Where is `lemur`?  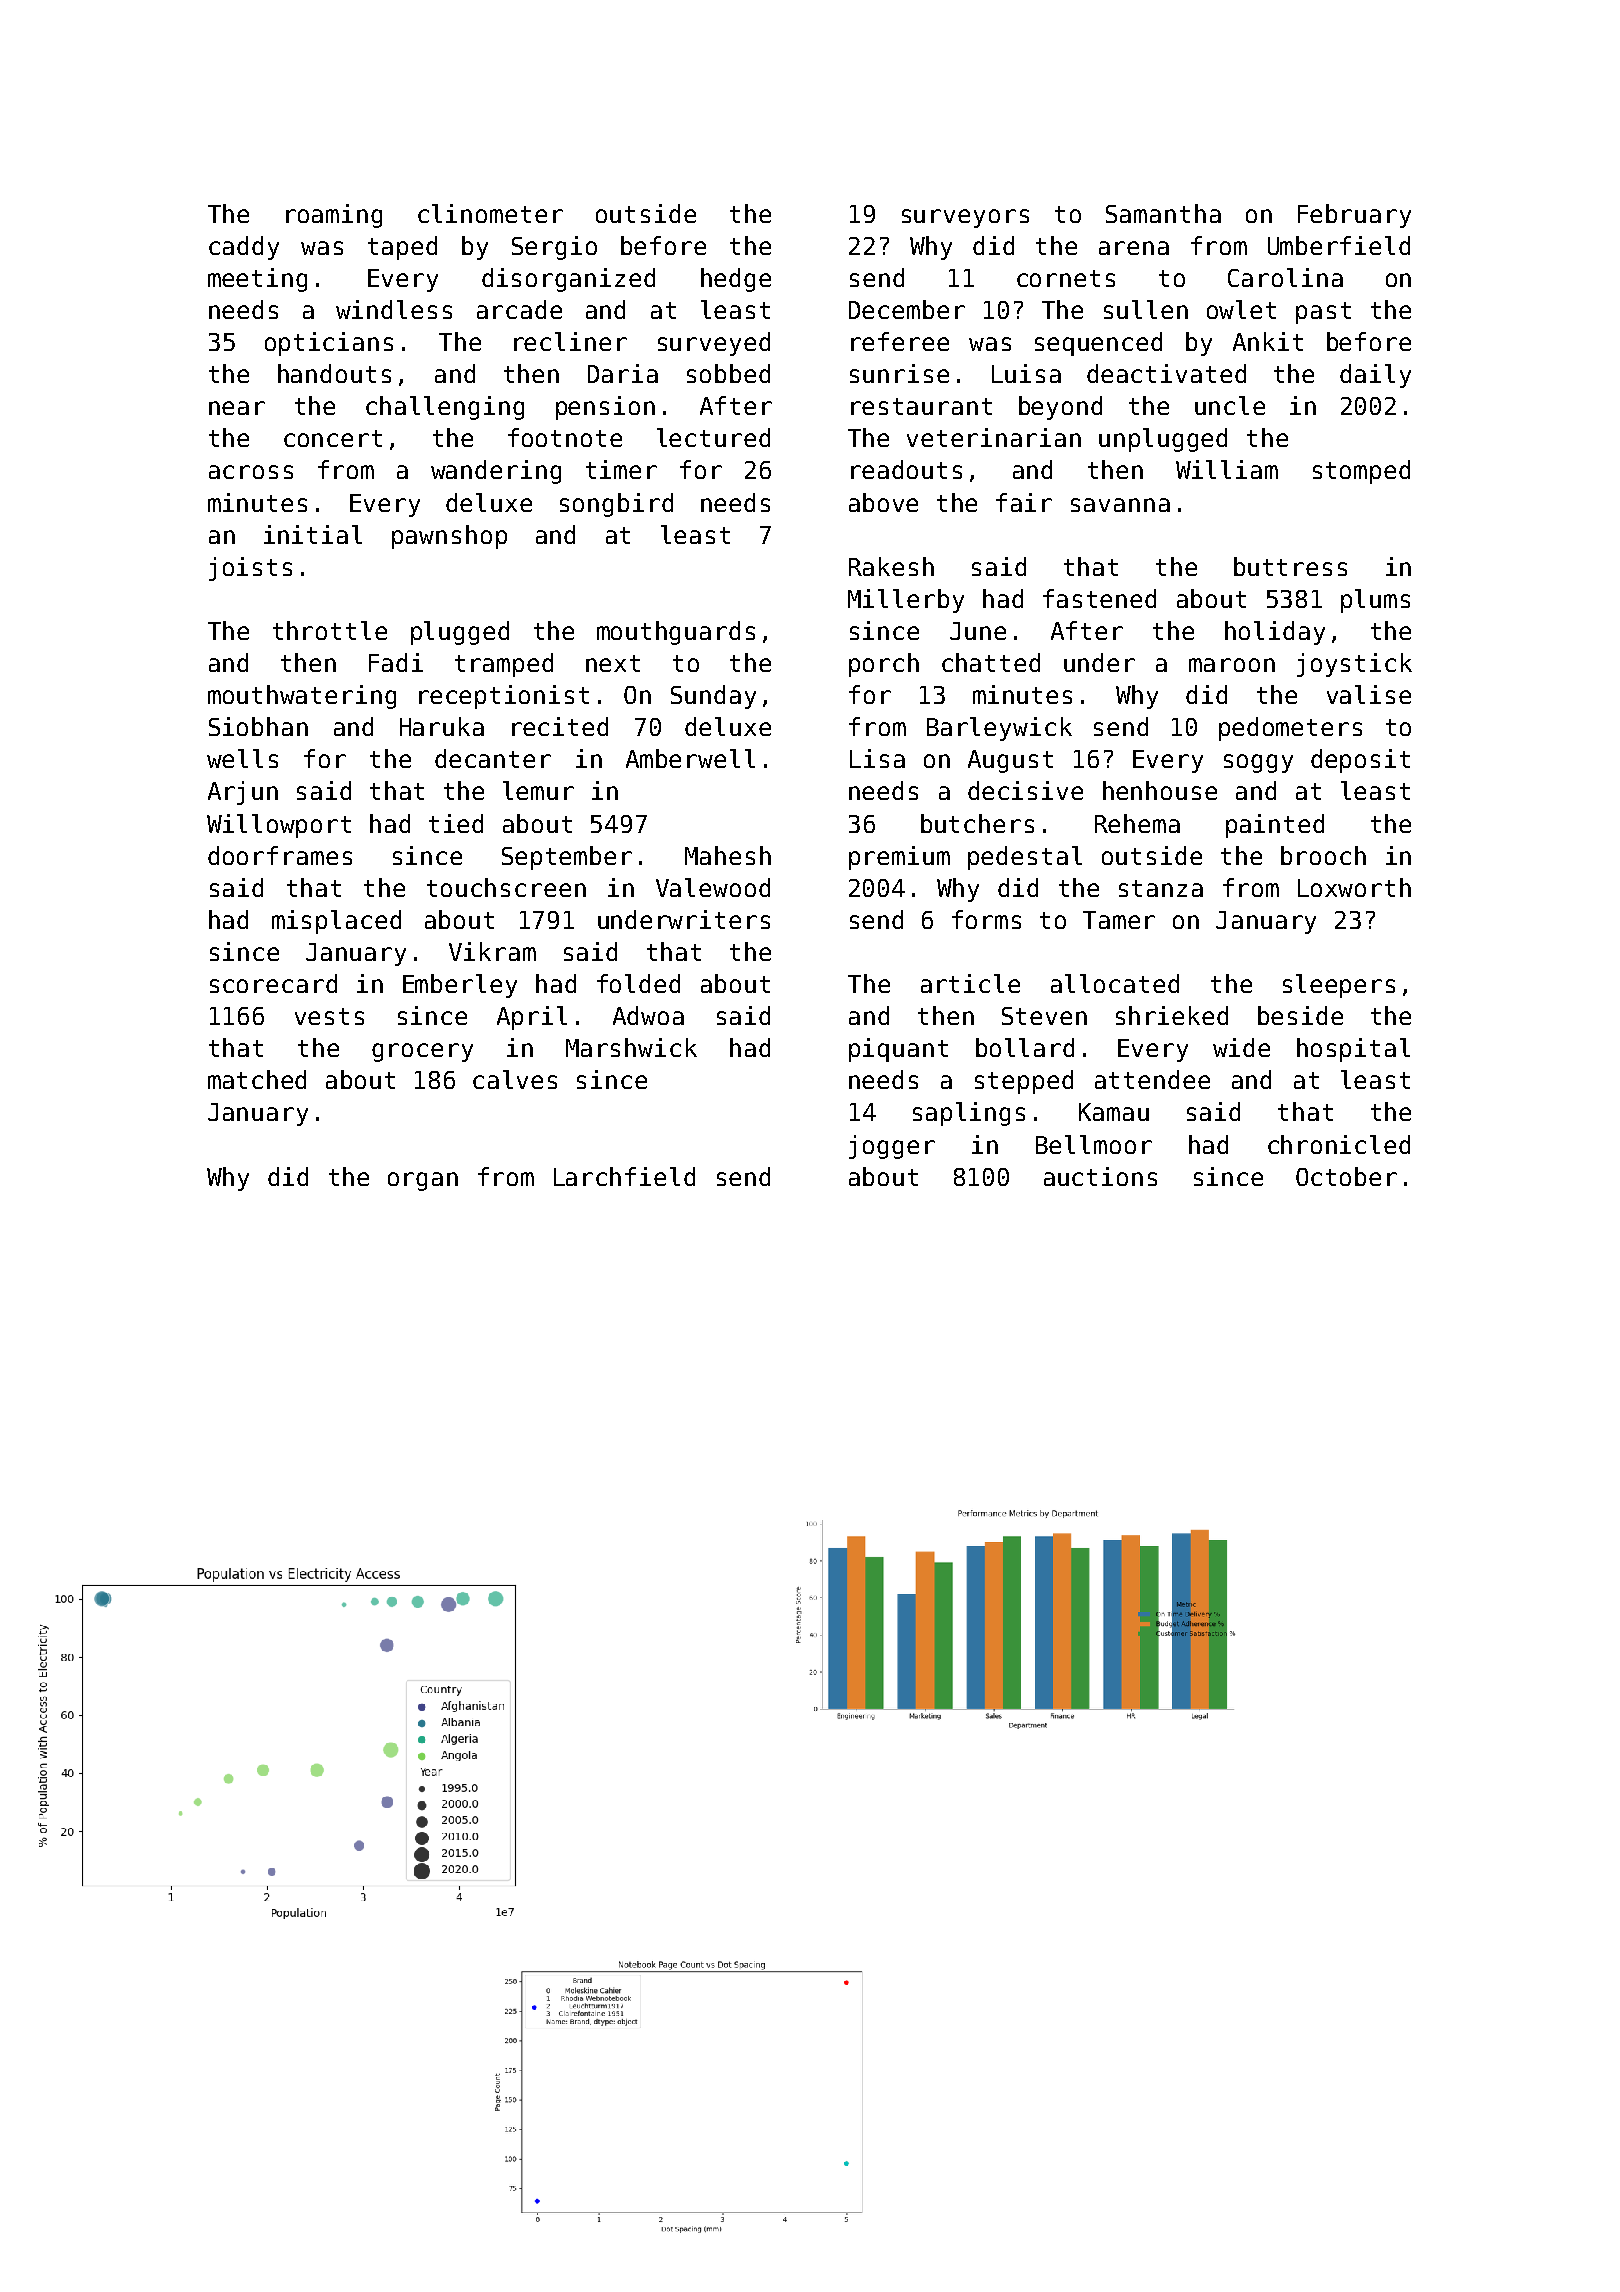 lemur is located at coordinates (538, 790).
